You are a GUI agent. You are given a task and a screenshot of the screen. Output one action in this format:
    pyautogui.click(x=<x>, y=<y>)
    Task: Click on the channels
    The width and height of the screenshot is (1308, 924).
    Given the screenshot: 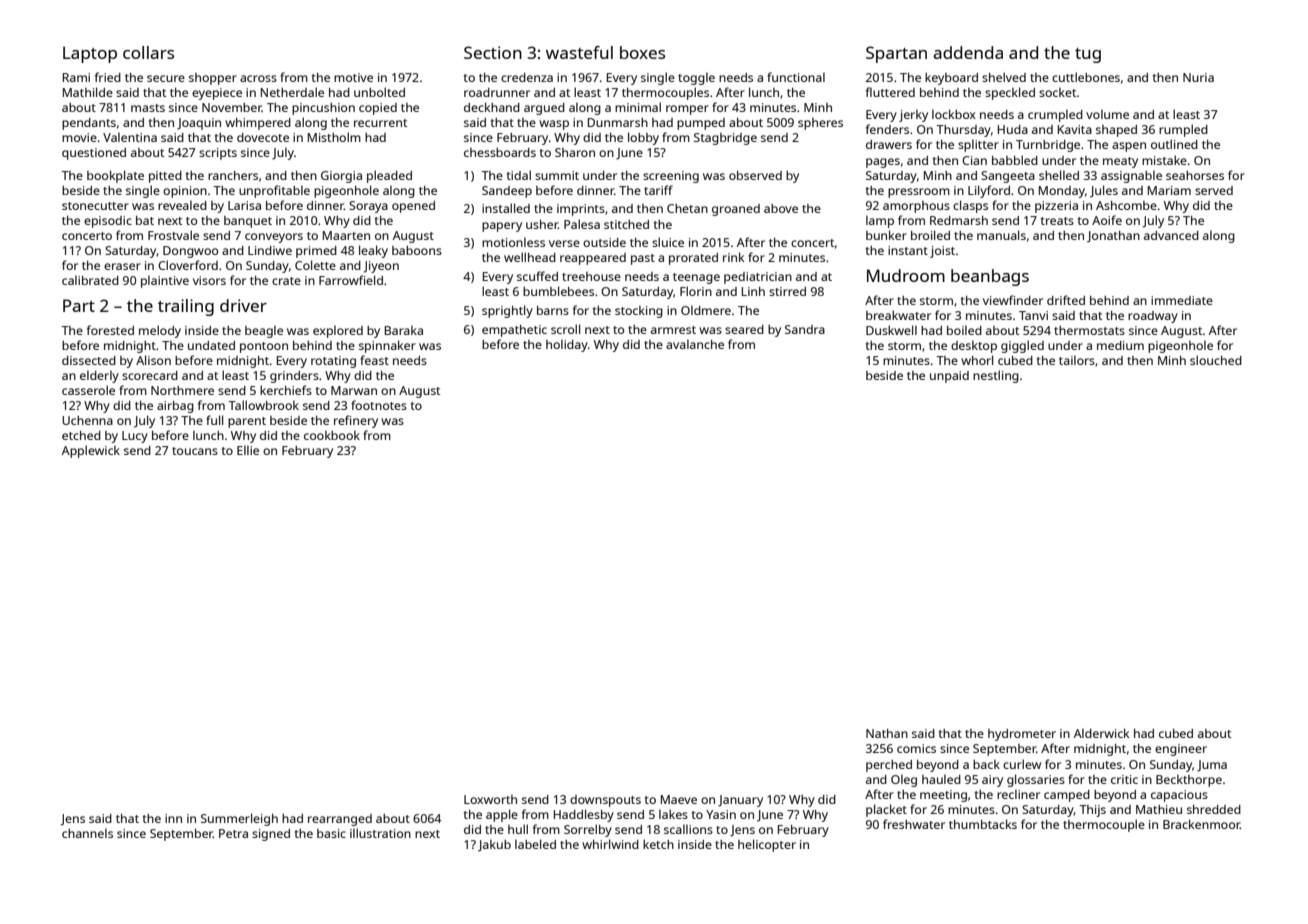 What is the action you would take?
    pyautogui.click(x=87, y=833)
